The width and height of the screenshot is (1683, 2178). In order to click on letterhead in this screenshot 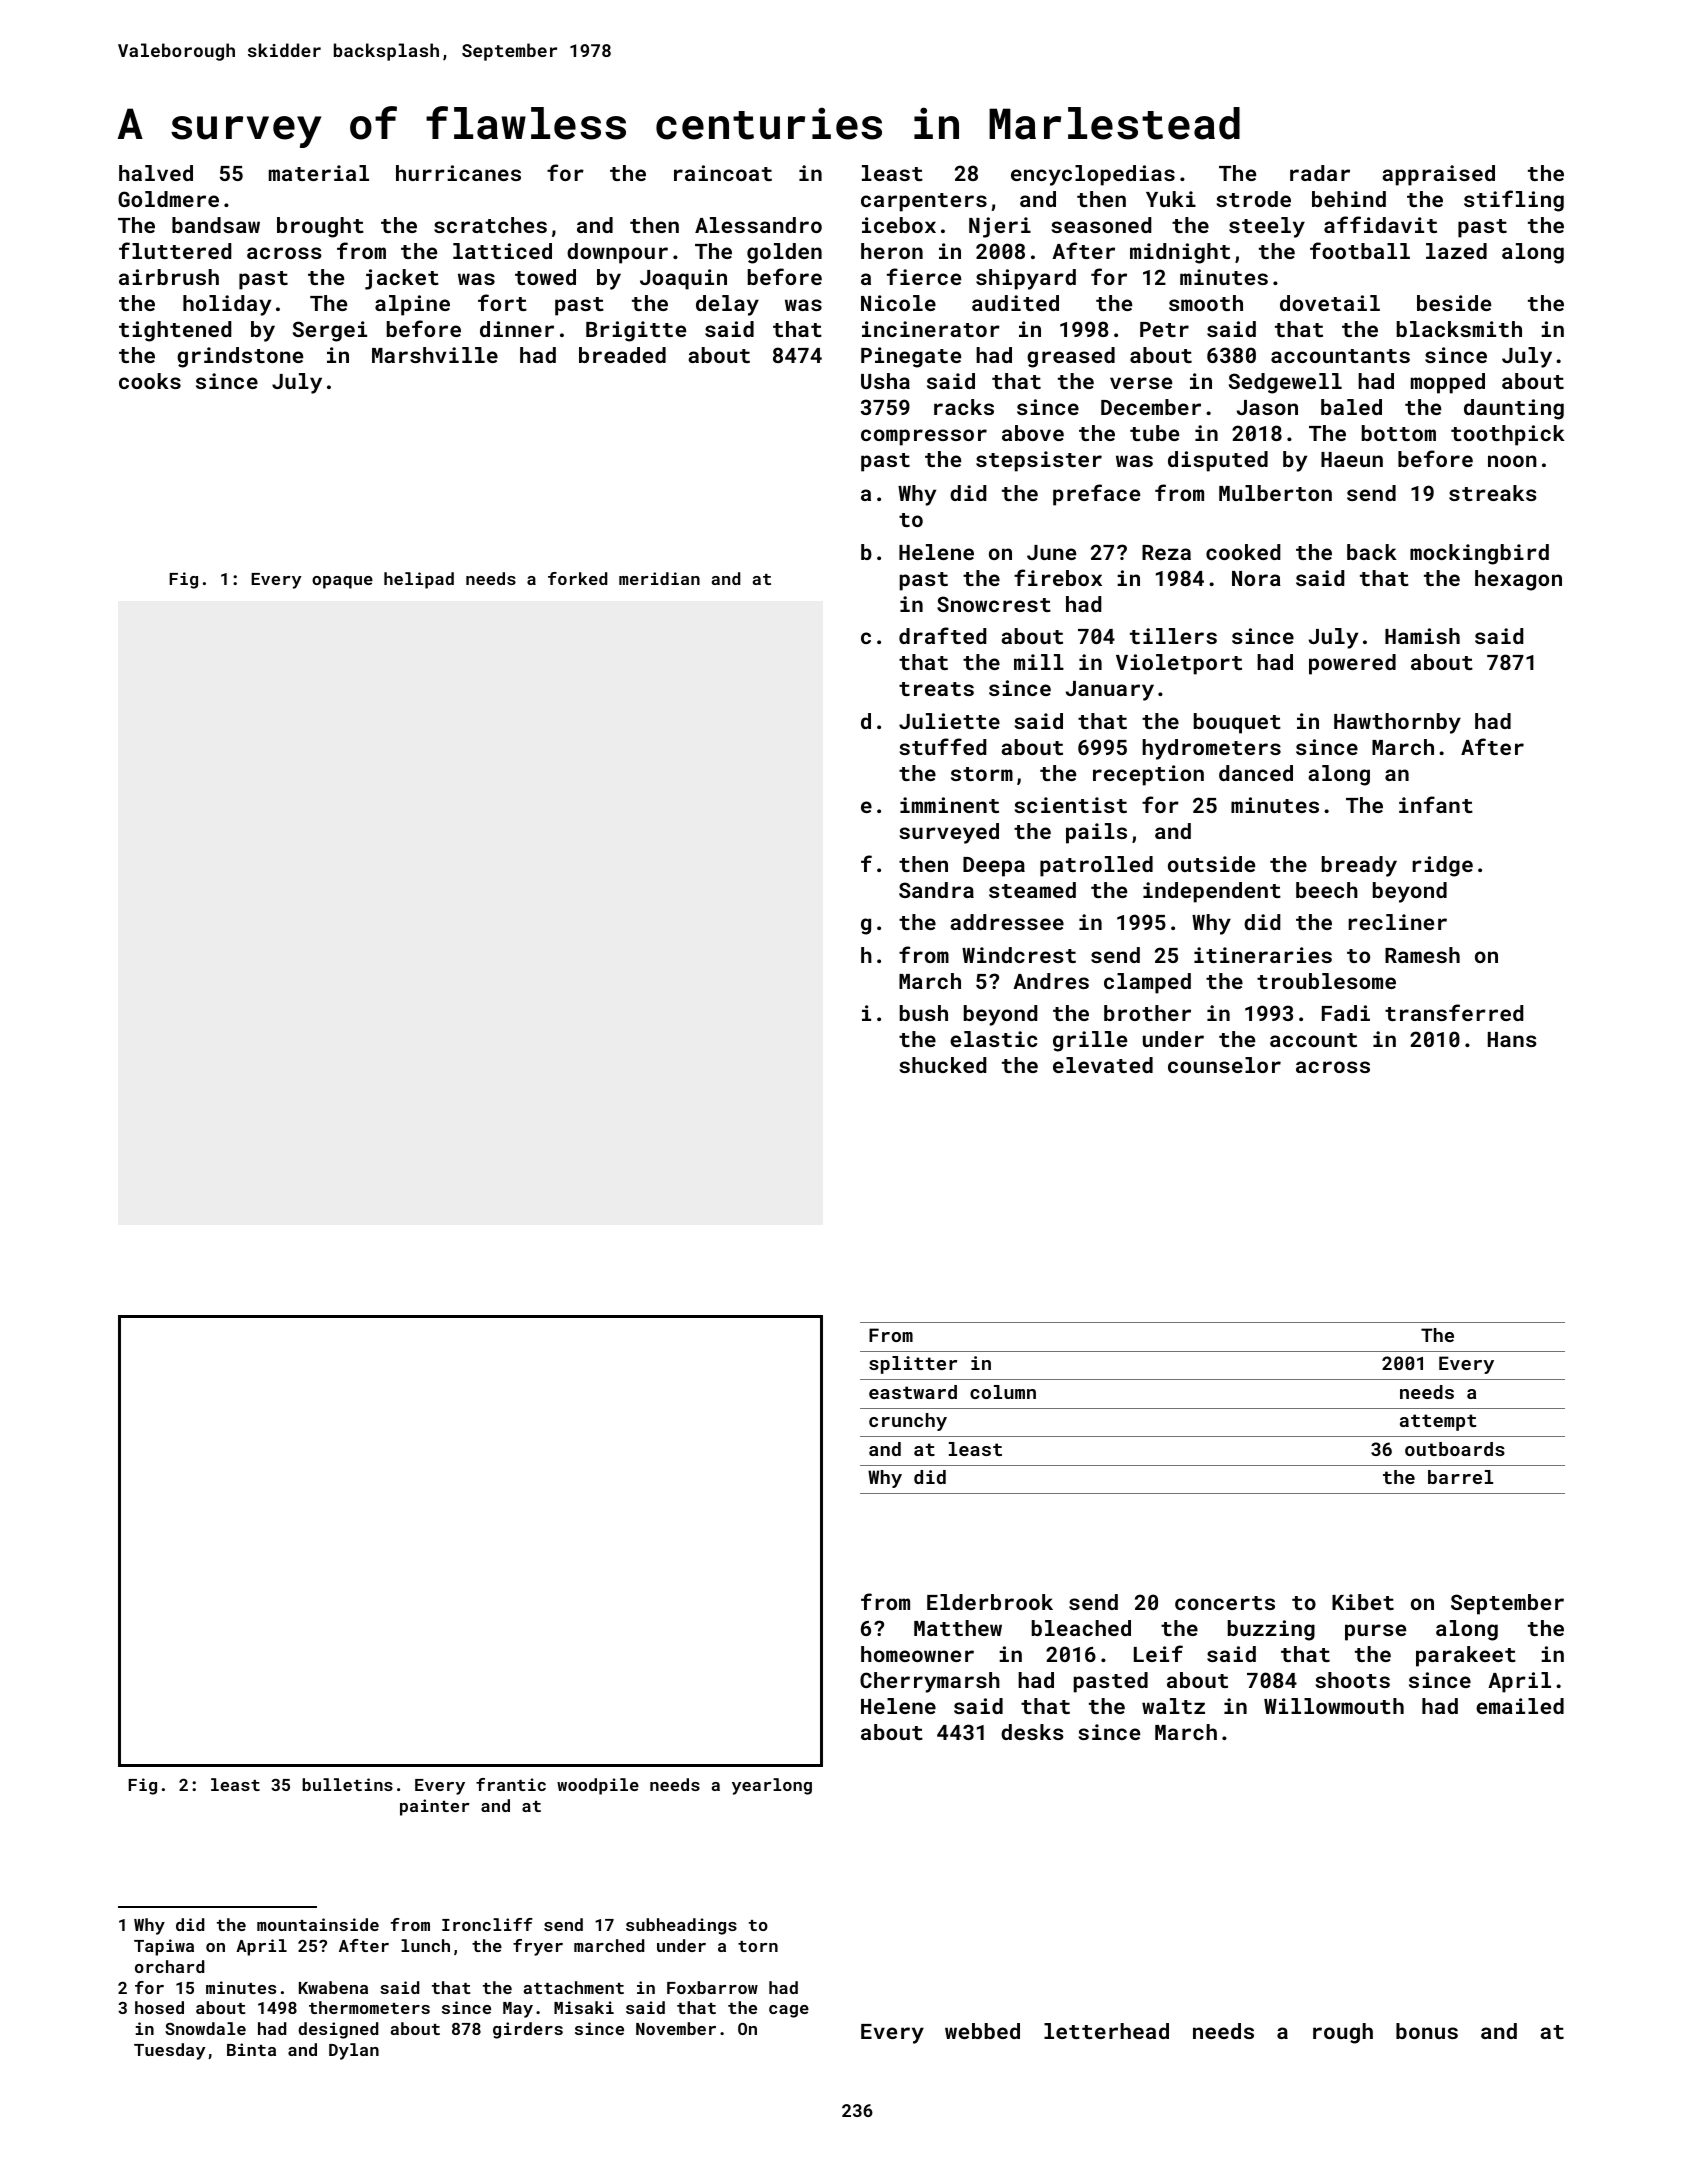, I will do `click(1106, 2031)`.
